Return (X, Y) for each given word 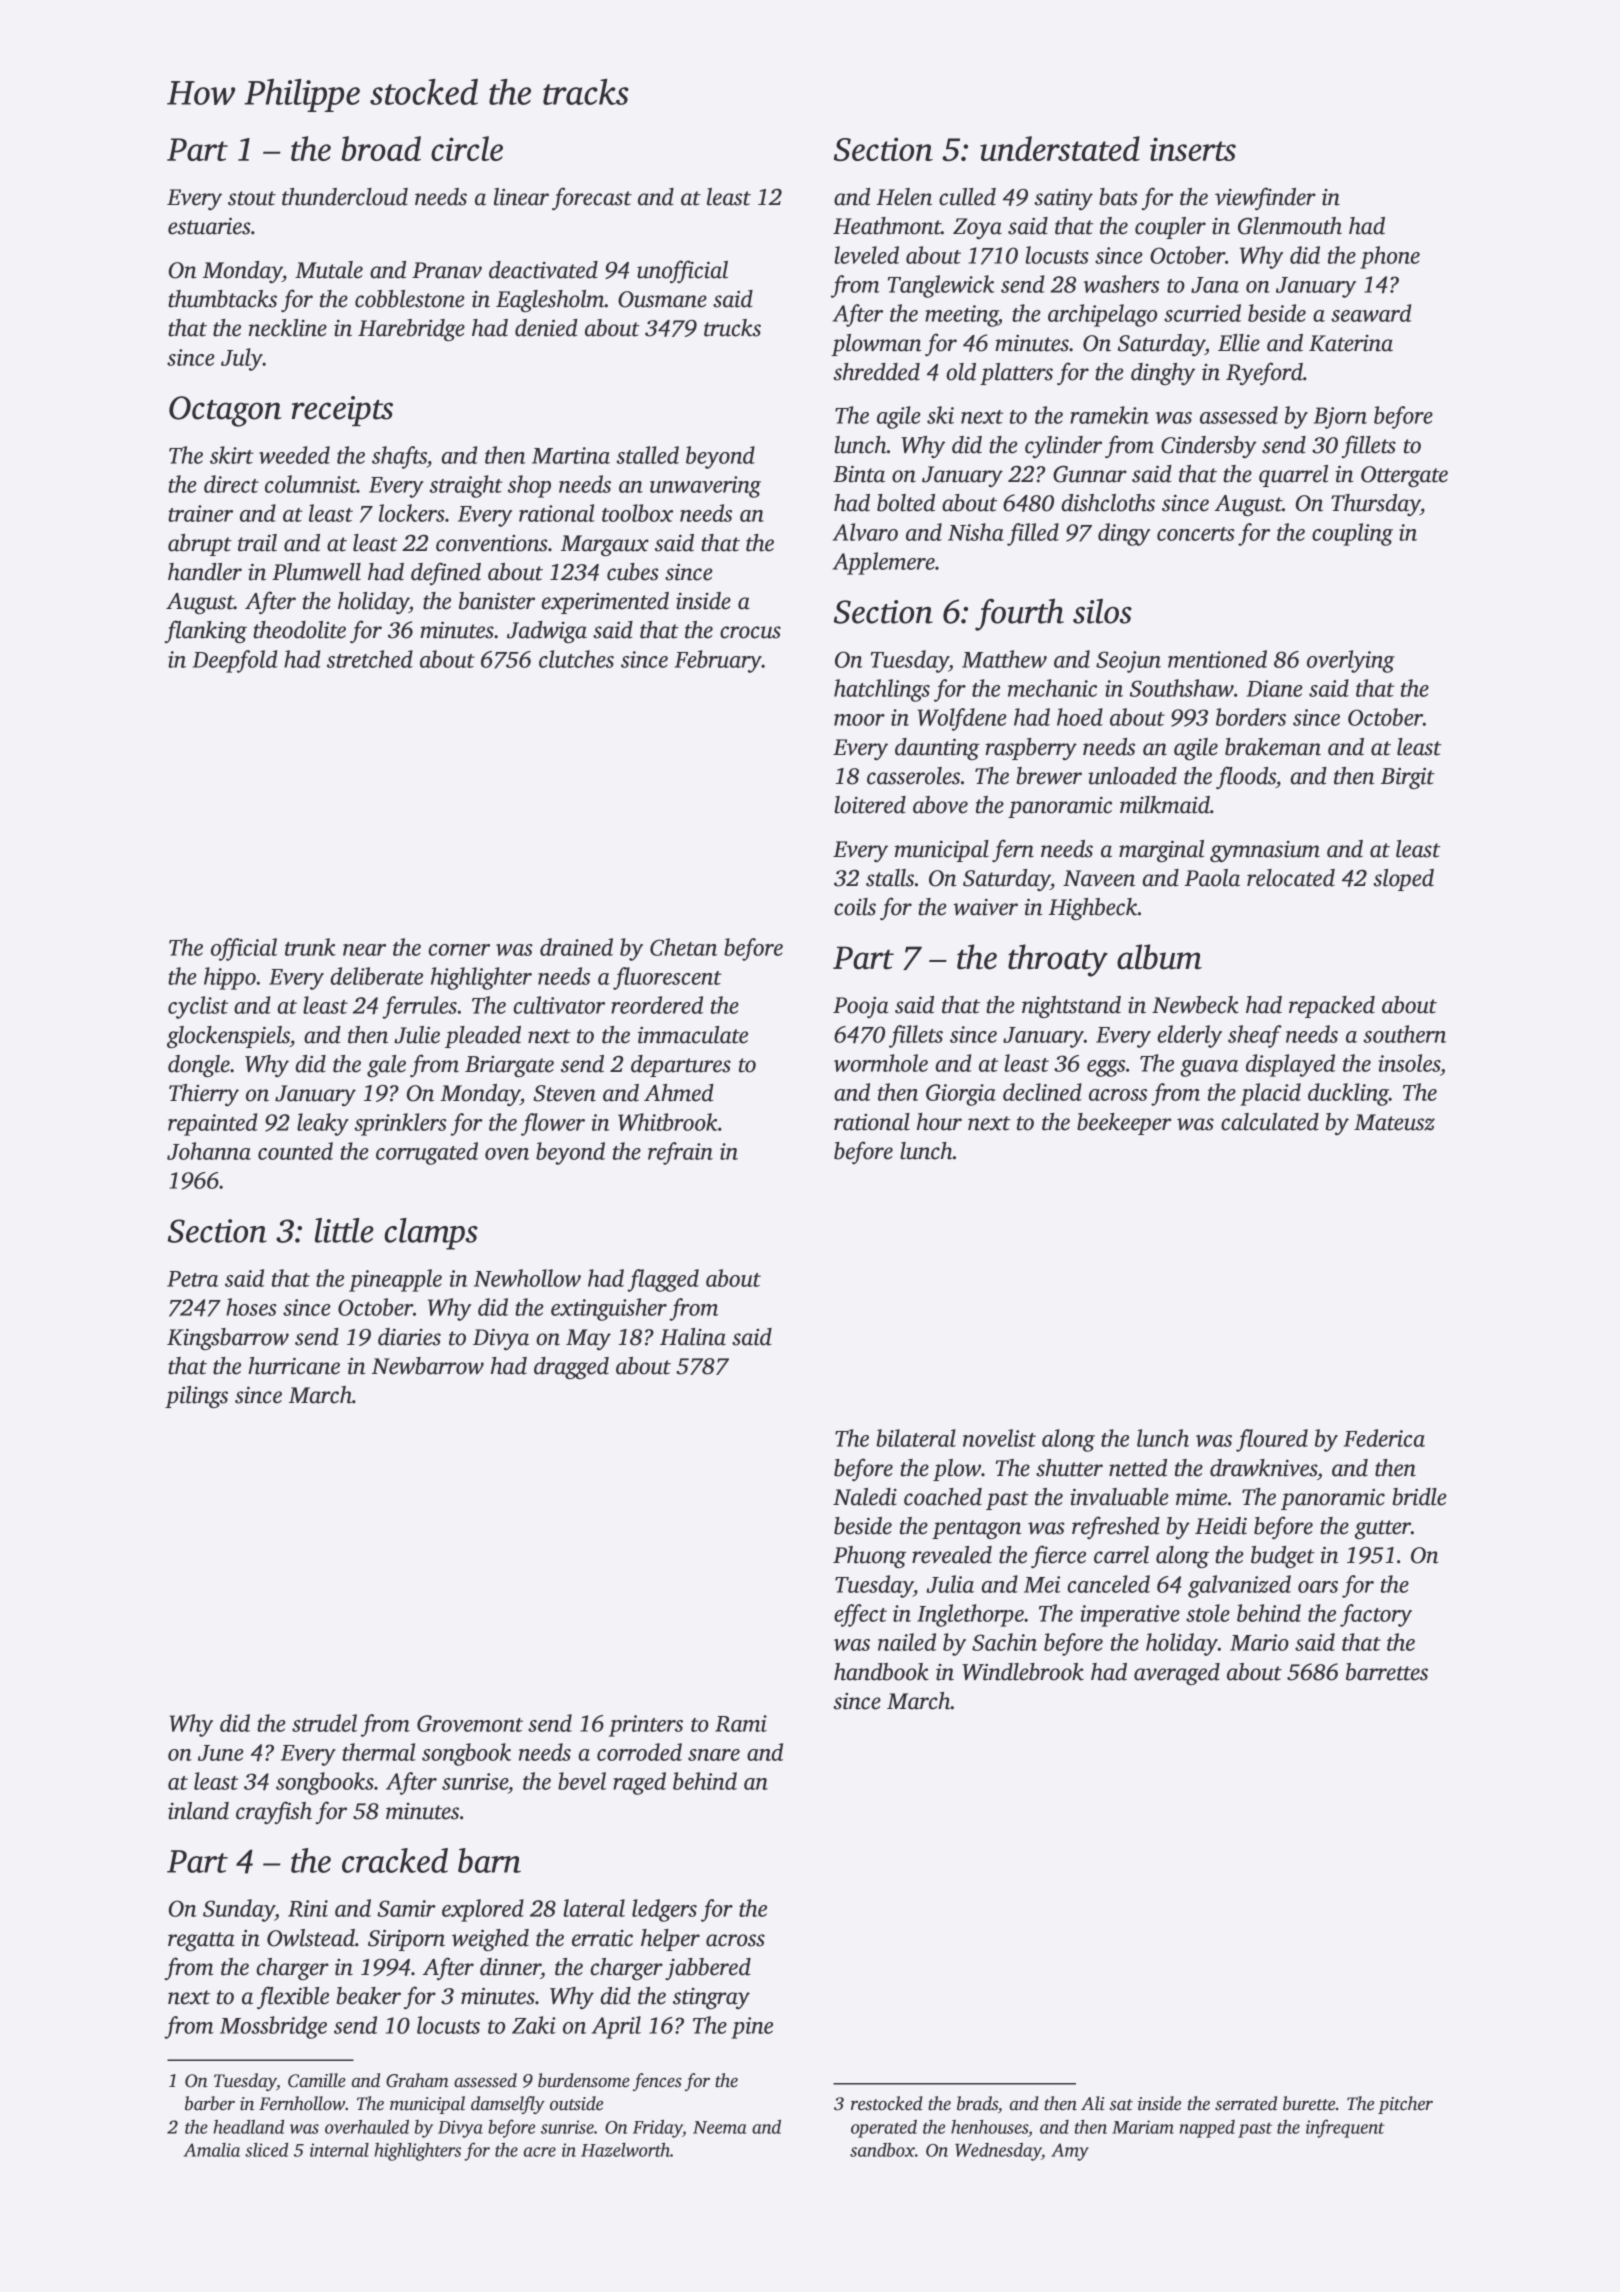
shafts (399, 457)
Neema (720, 2127)
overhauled (367, 2127)
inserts (1193, 149)
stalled (647, 455)
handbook (881, 1672)
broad (381, 148)
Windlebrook (1023, 1672)
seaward (1371, 313)
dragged (571, 1368)
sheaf (1255, 1036)
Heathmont (887, 226)
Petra (192, 1279)
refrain (680, 1153)
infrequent (1345, 2128)
